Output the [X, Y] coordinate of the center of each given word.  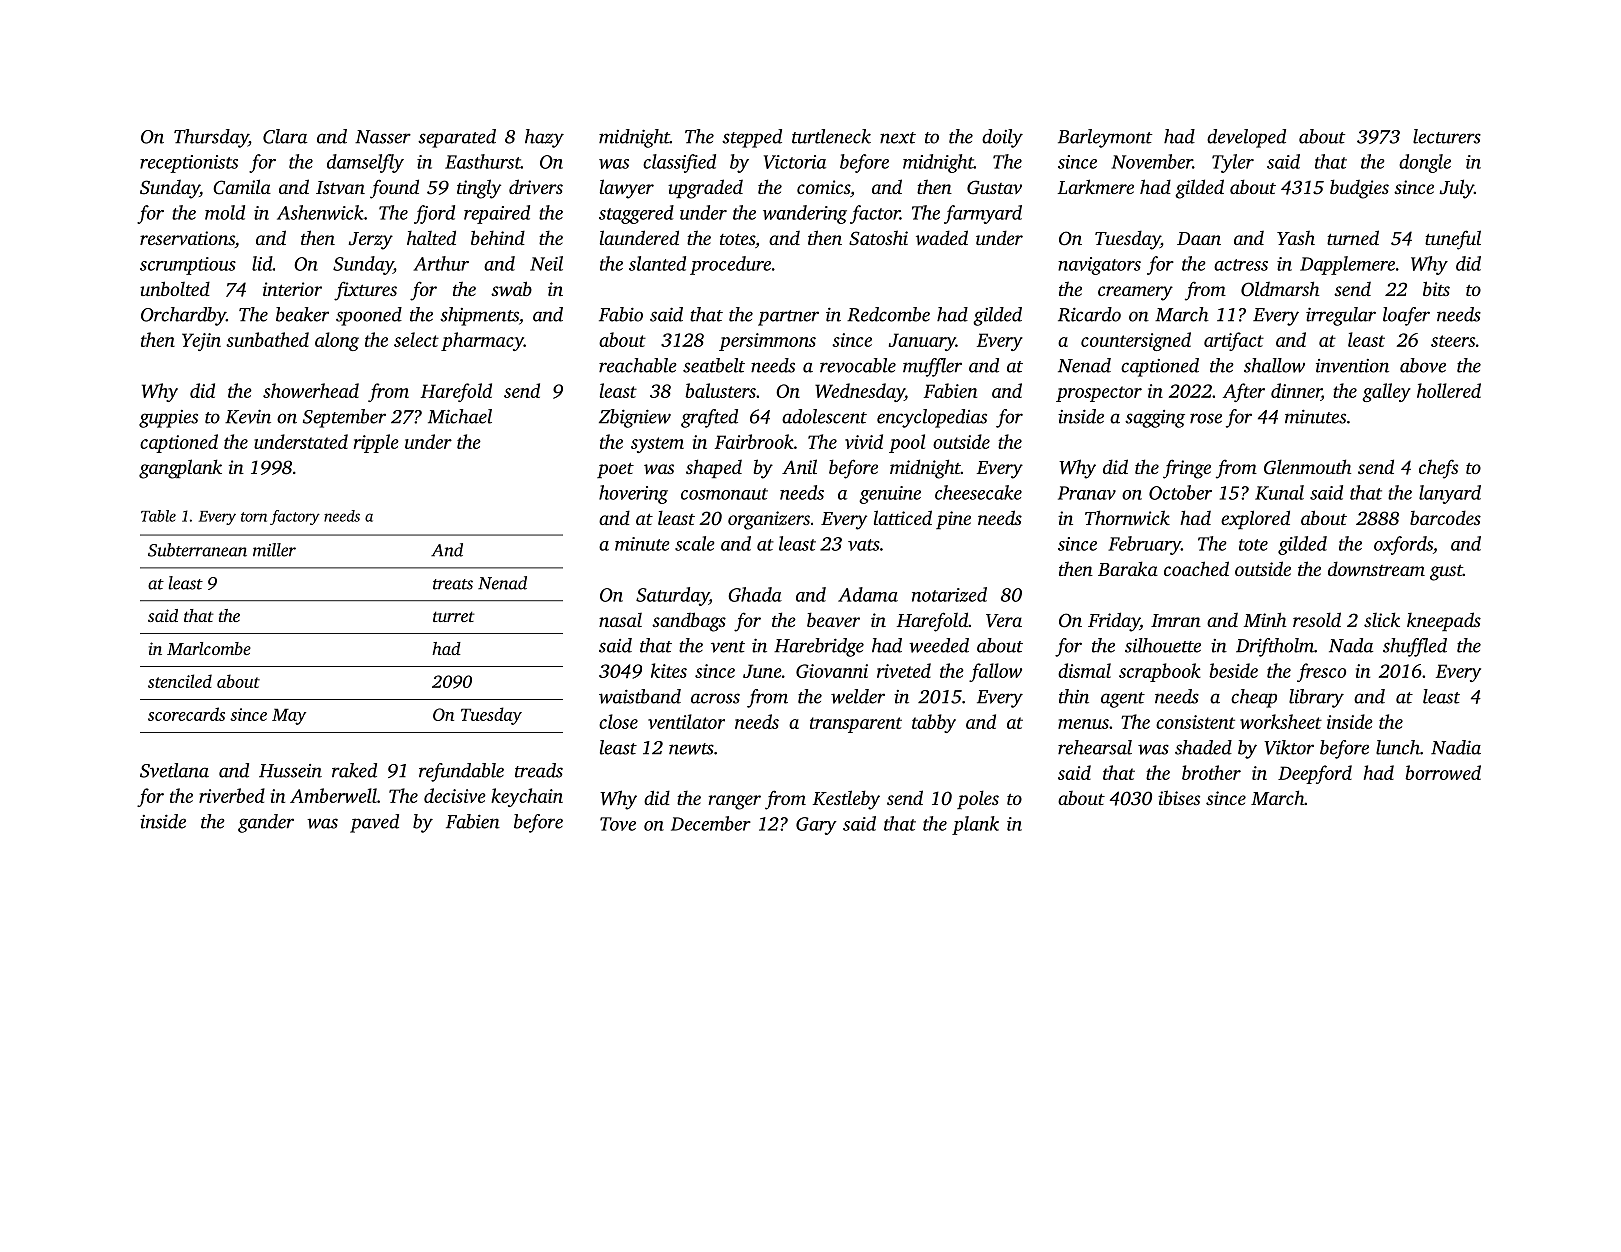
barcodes [1445, 517]
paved [374, 823]
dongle [1425, 163]
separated [457, 138]
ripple [376, 443]
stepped [752, 138]
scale [694, 543]
